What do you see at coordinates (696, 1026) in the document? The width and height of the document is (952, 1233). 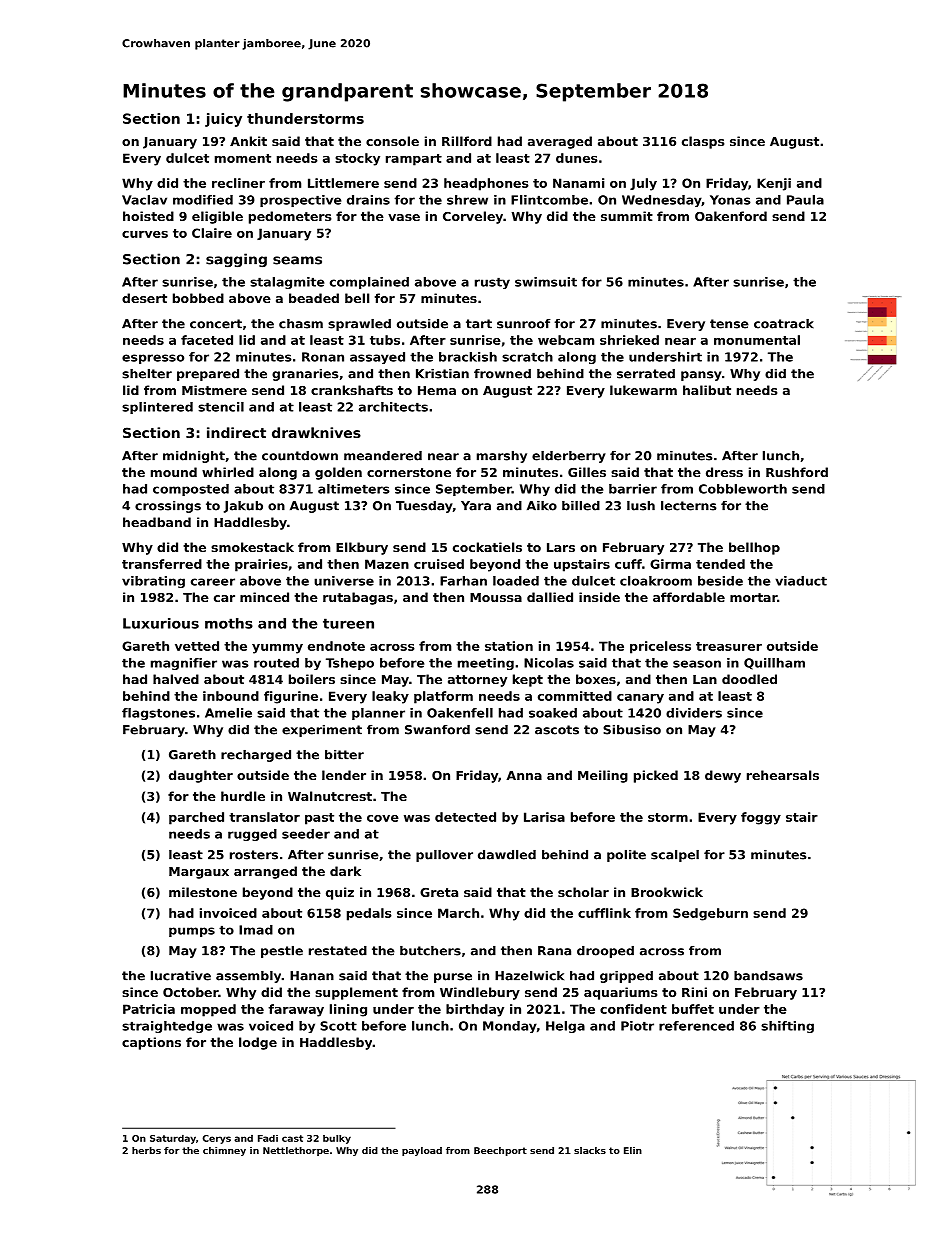 I see `referenced` at bounding box center [696, 1026].
